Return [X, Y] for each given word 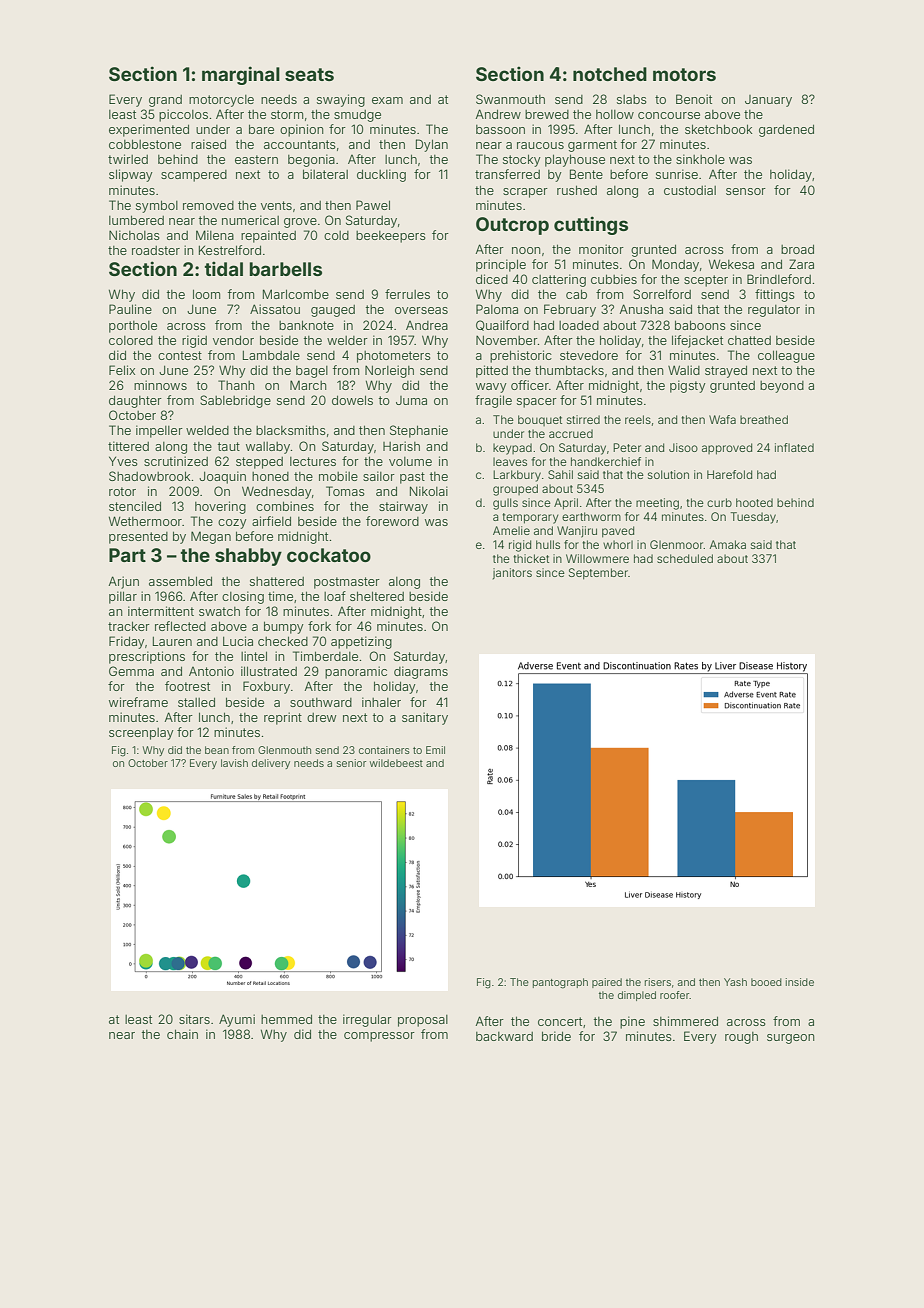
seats [309, 74]
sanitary [425, 718]
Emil [435, 750]
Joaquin [222, 477]
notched [610, 74]
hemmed [286, 1019]
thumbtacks [569, 370]
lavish [234, 763]
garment [592, 146]
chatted [749, 340]
